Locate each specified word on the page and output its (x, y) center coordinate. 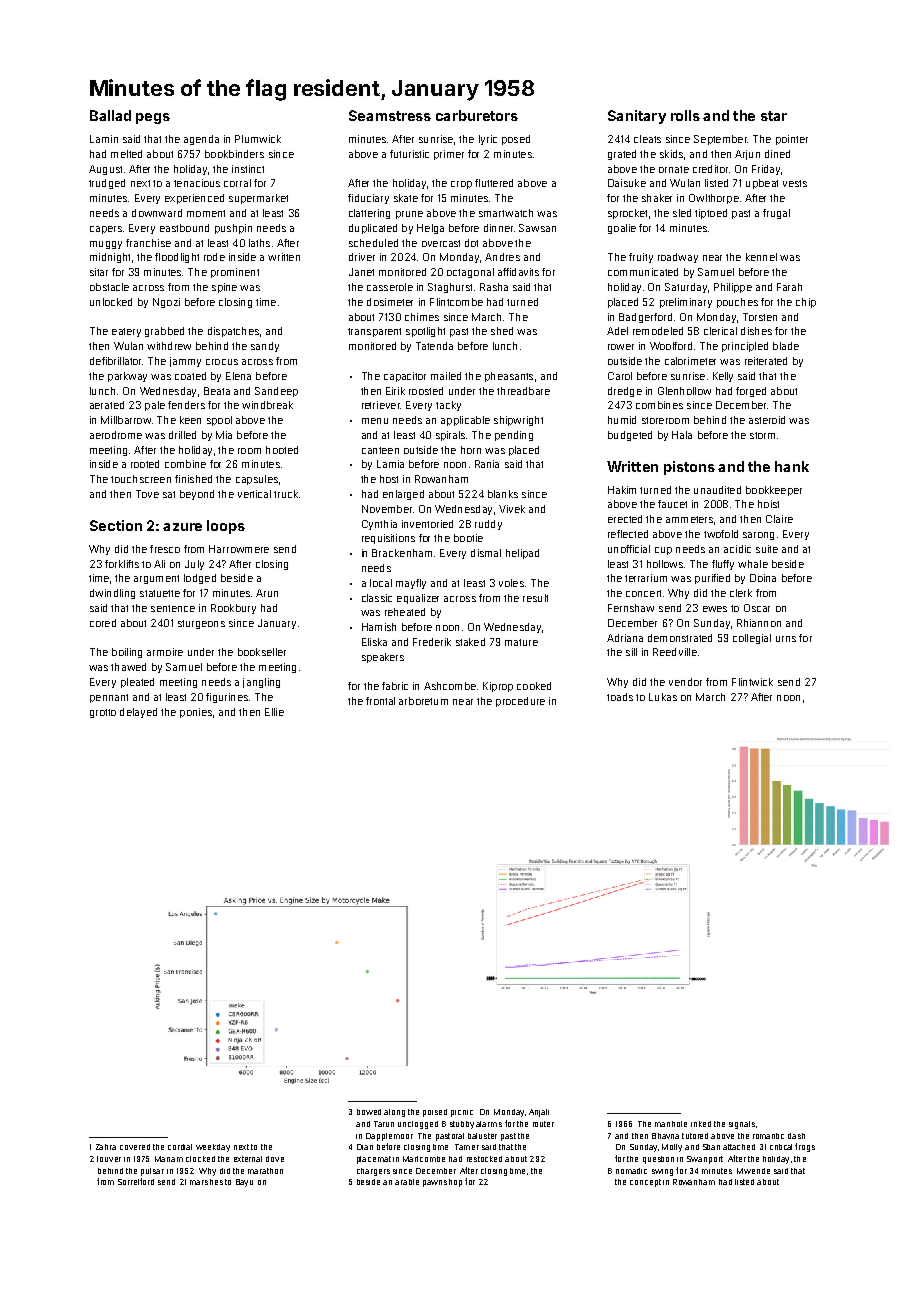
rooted (145, 464)
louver (109, 1159)
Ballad (110, 115)
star (774, 116)
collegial (752, 639)
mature (521, 642)
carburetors (477, 115)
